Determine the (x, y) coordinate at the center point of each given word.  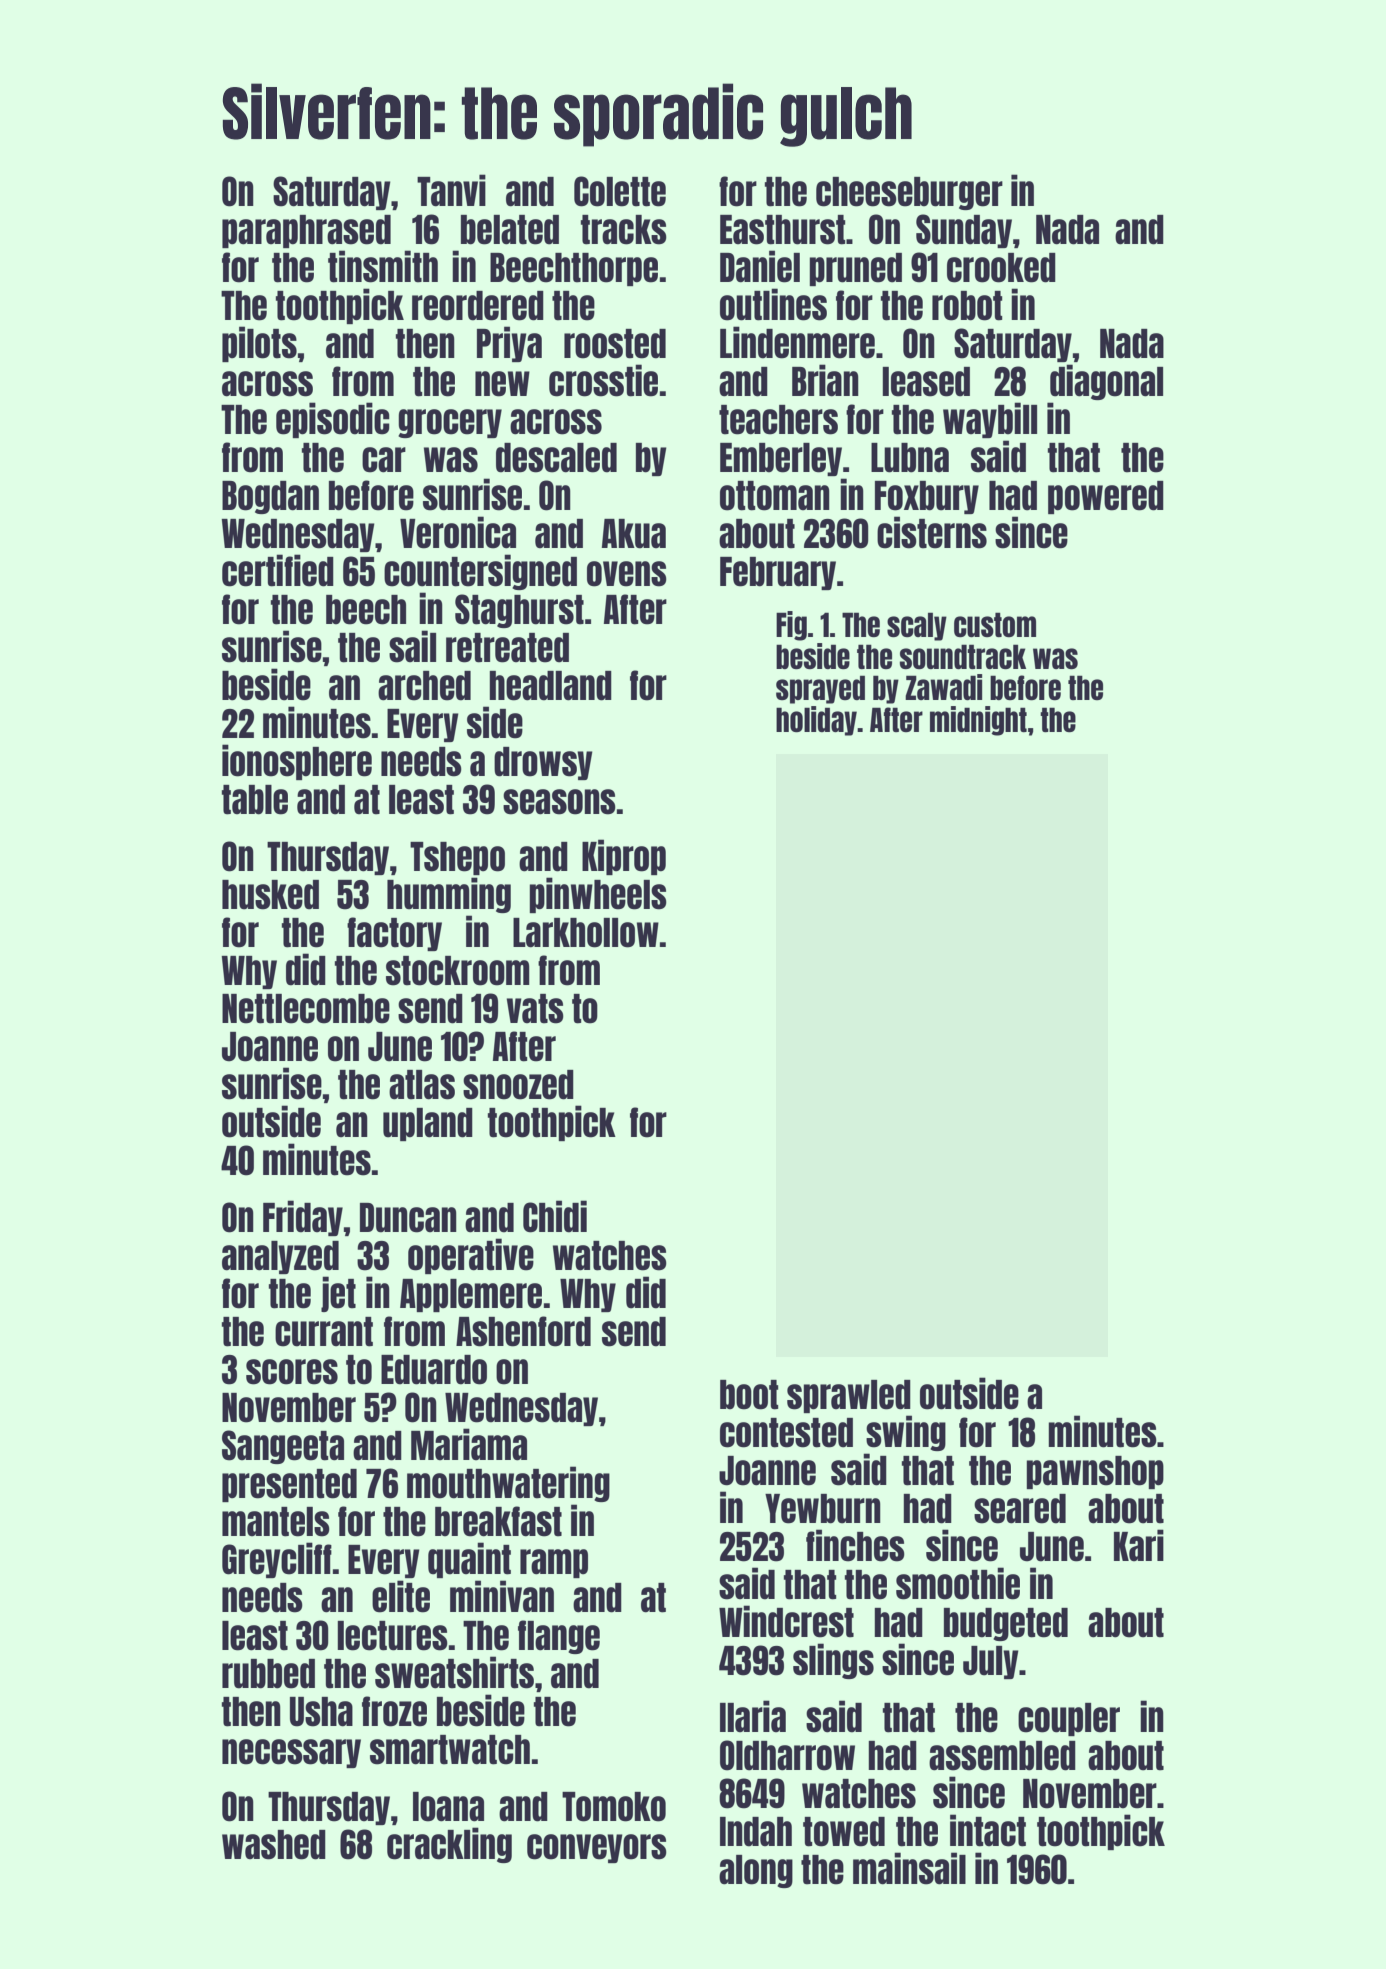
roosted (615, 344)
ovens (627, 574)
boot (749, 1395)
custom (995, 624)
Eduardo (434, 1370)
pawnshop (1095, 1472)
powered (1106, 497)
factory (394, 934)
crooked (1001, 268)
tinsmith (383, 266)
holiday (816, 721)
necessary (291, 1753)
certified (278, 570)
